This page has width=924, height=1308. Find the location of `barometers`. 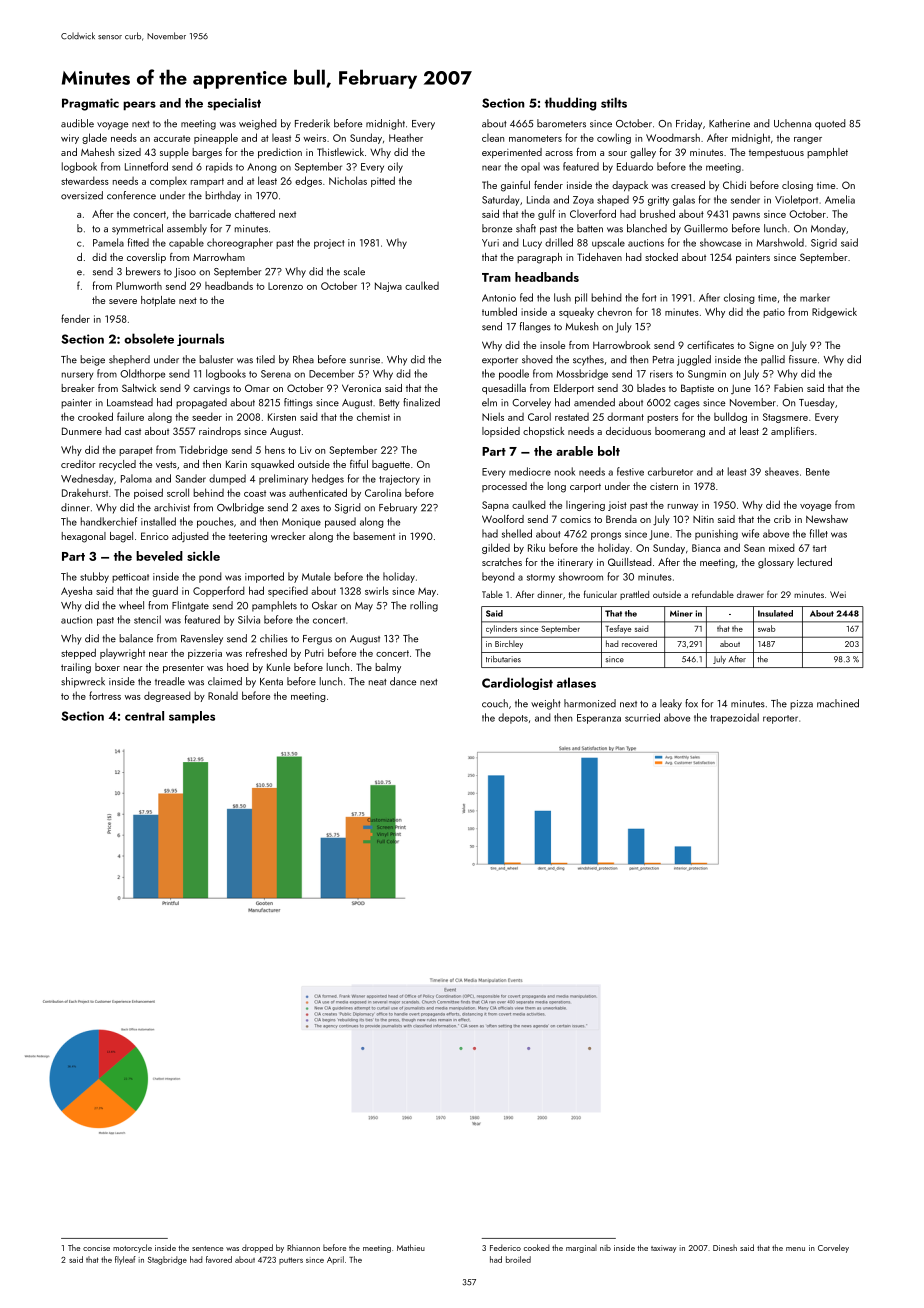

barometers is located at coordinates (561, 123).
